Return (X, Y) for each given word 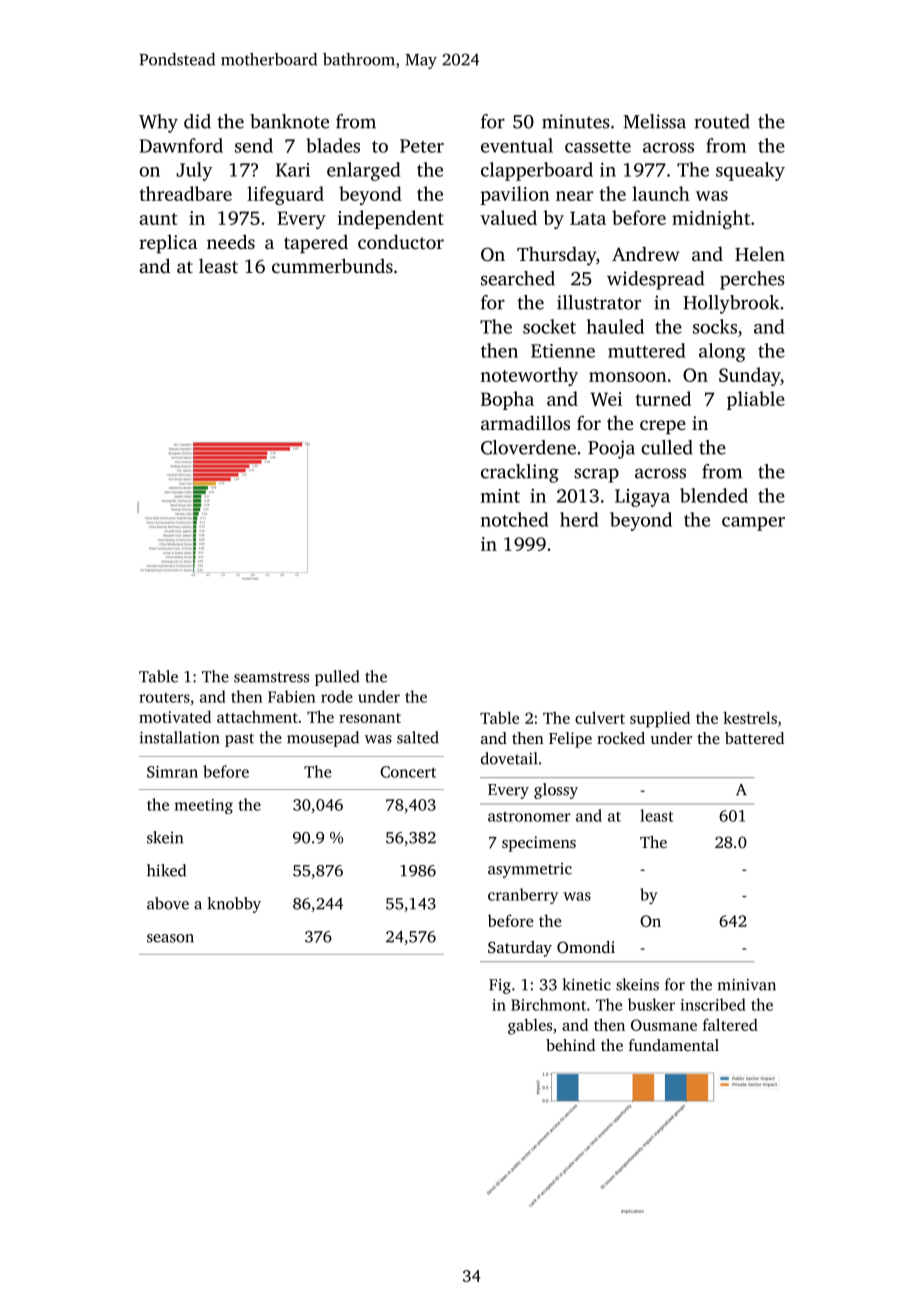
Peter (422, 146)
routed (722, 121)
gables (530, 1027)
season (170, 938)
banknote (289, 121)
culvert (600, 717)
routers (164, 698)
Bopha (507, 400)
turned (663, 398)
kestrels (750, 717)
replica (168, 243)
